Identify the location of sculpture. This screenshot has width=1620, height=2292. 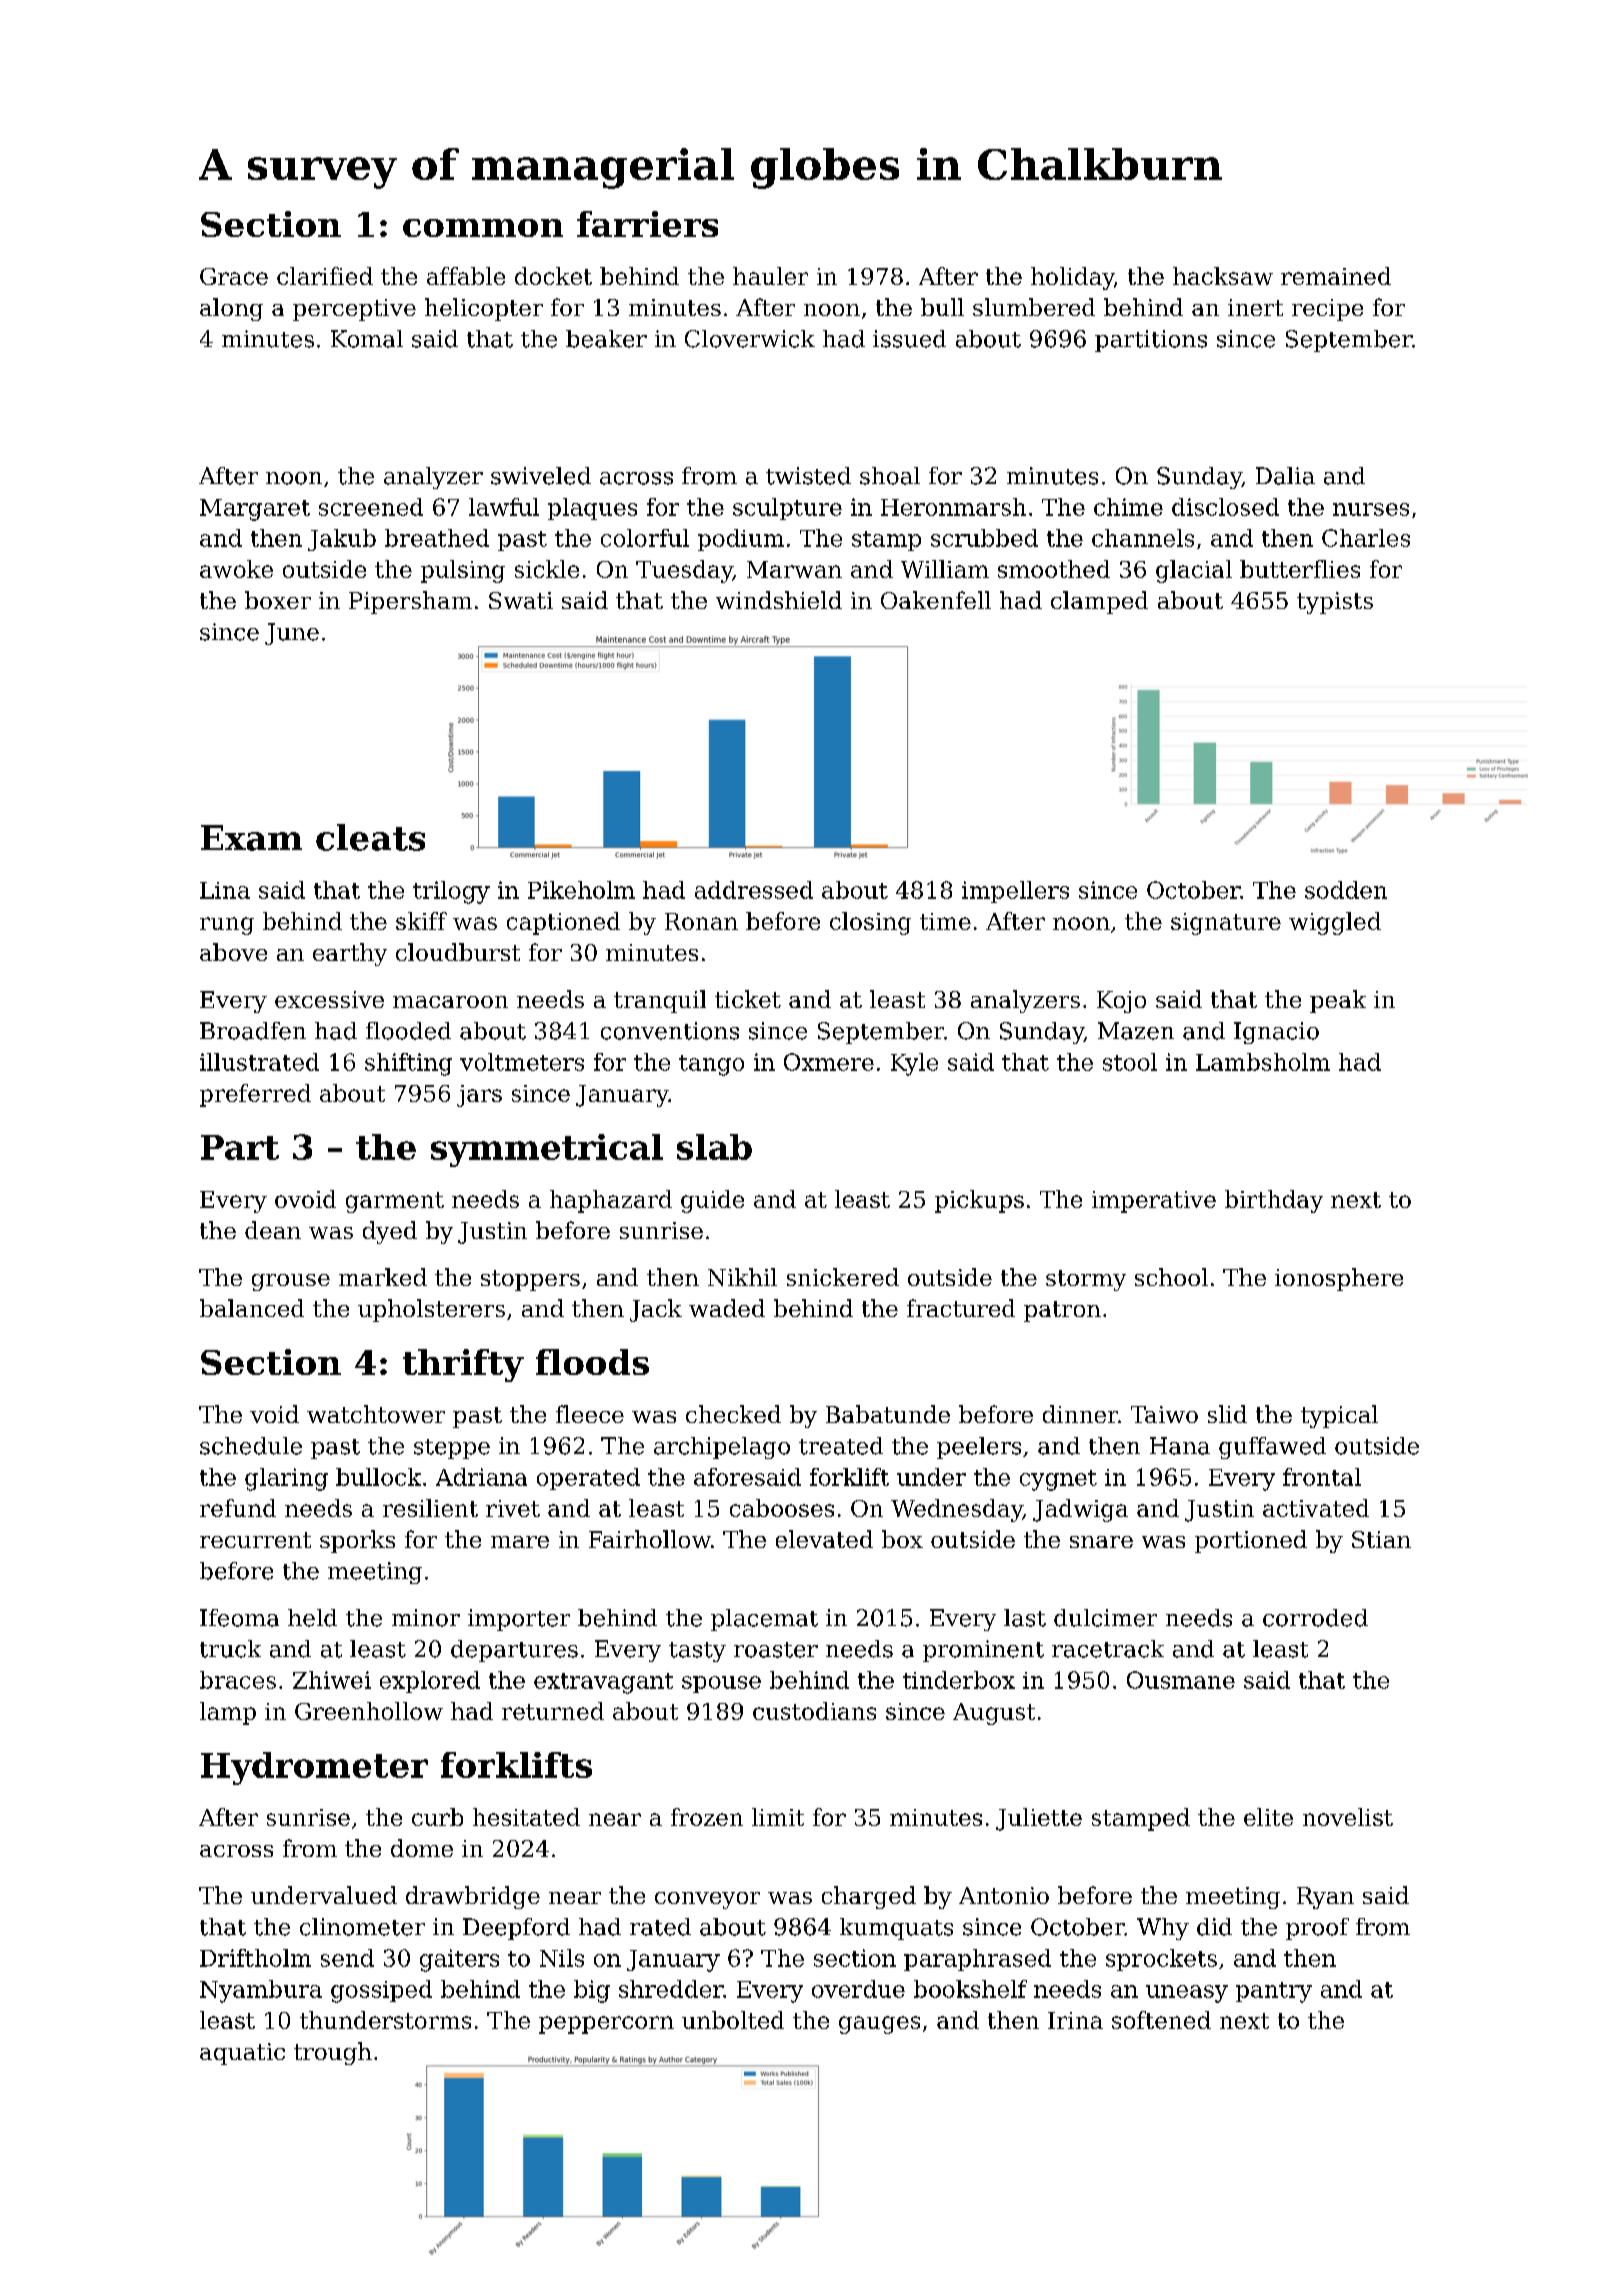
(787, 509).
